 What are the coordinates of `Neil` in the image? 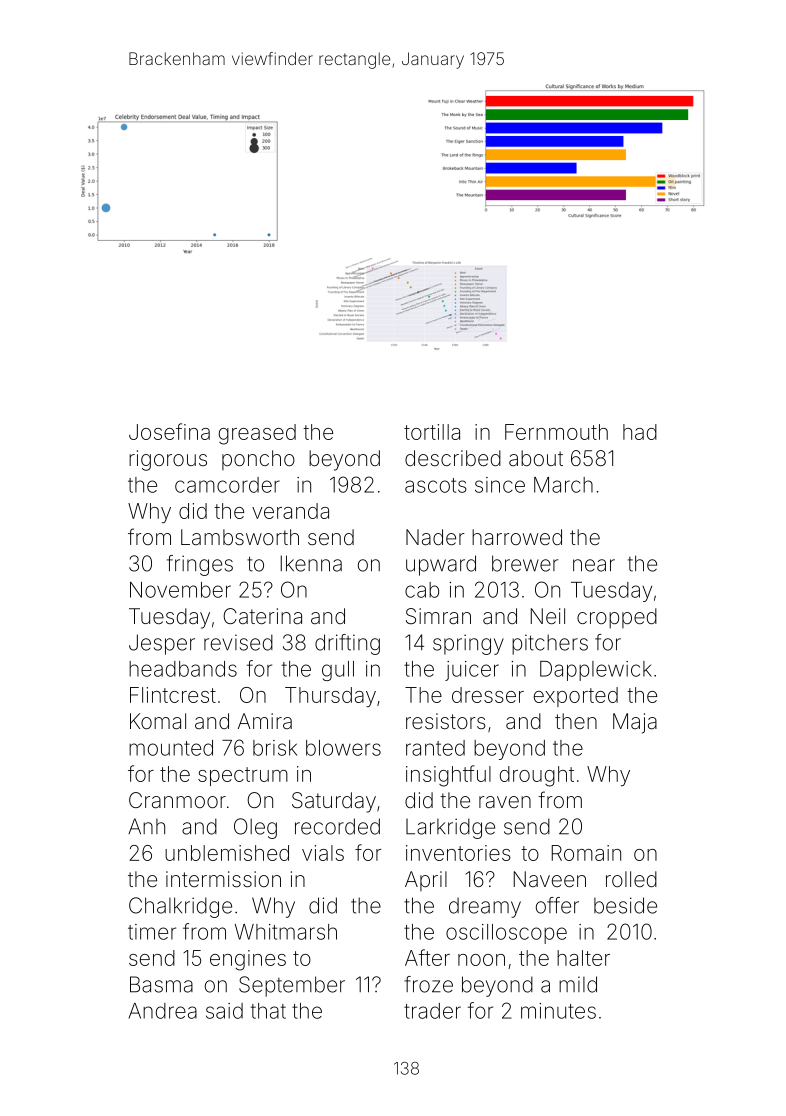 It's located at (548, 616).
